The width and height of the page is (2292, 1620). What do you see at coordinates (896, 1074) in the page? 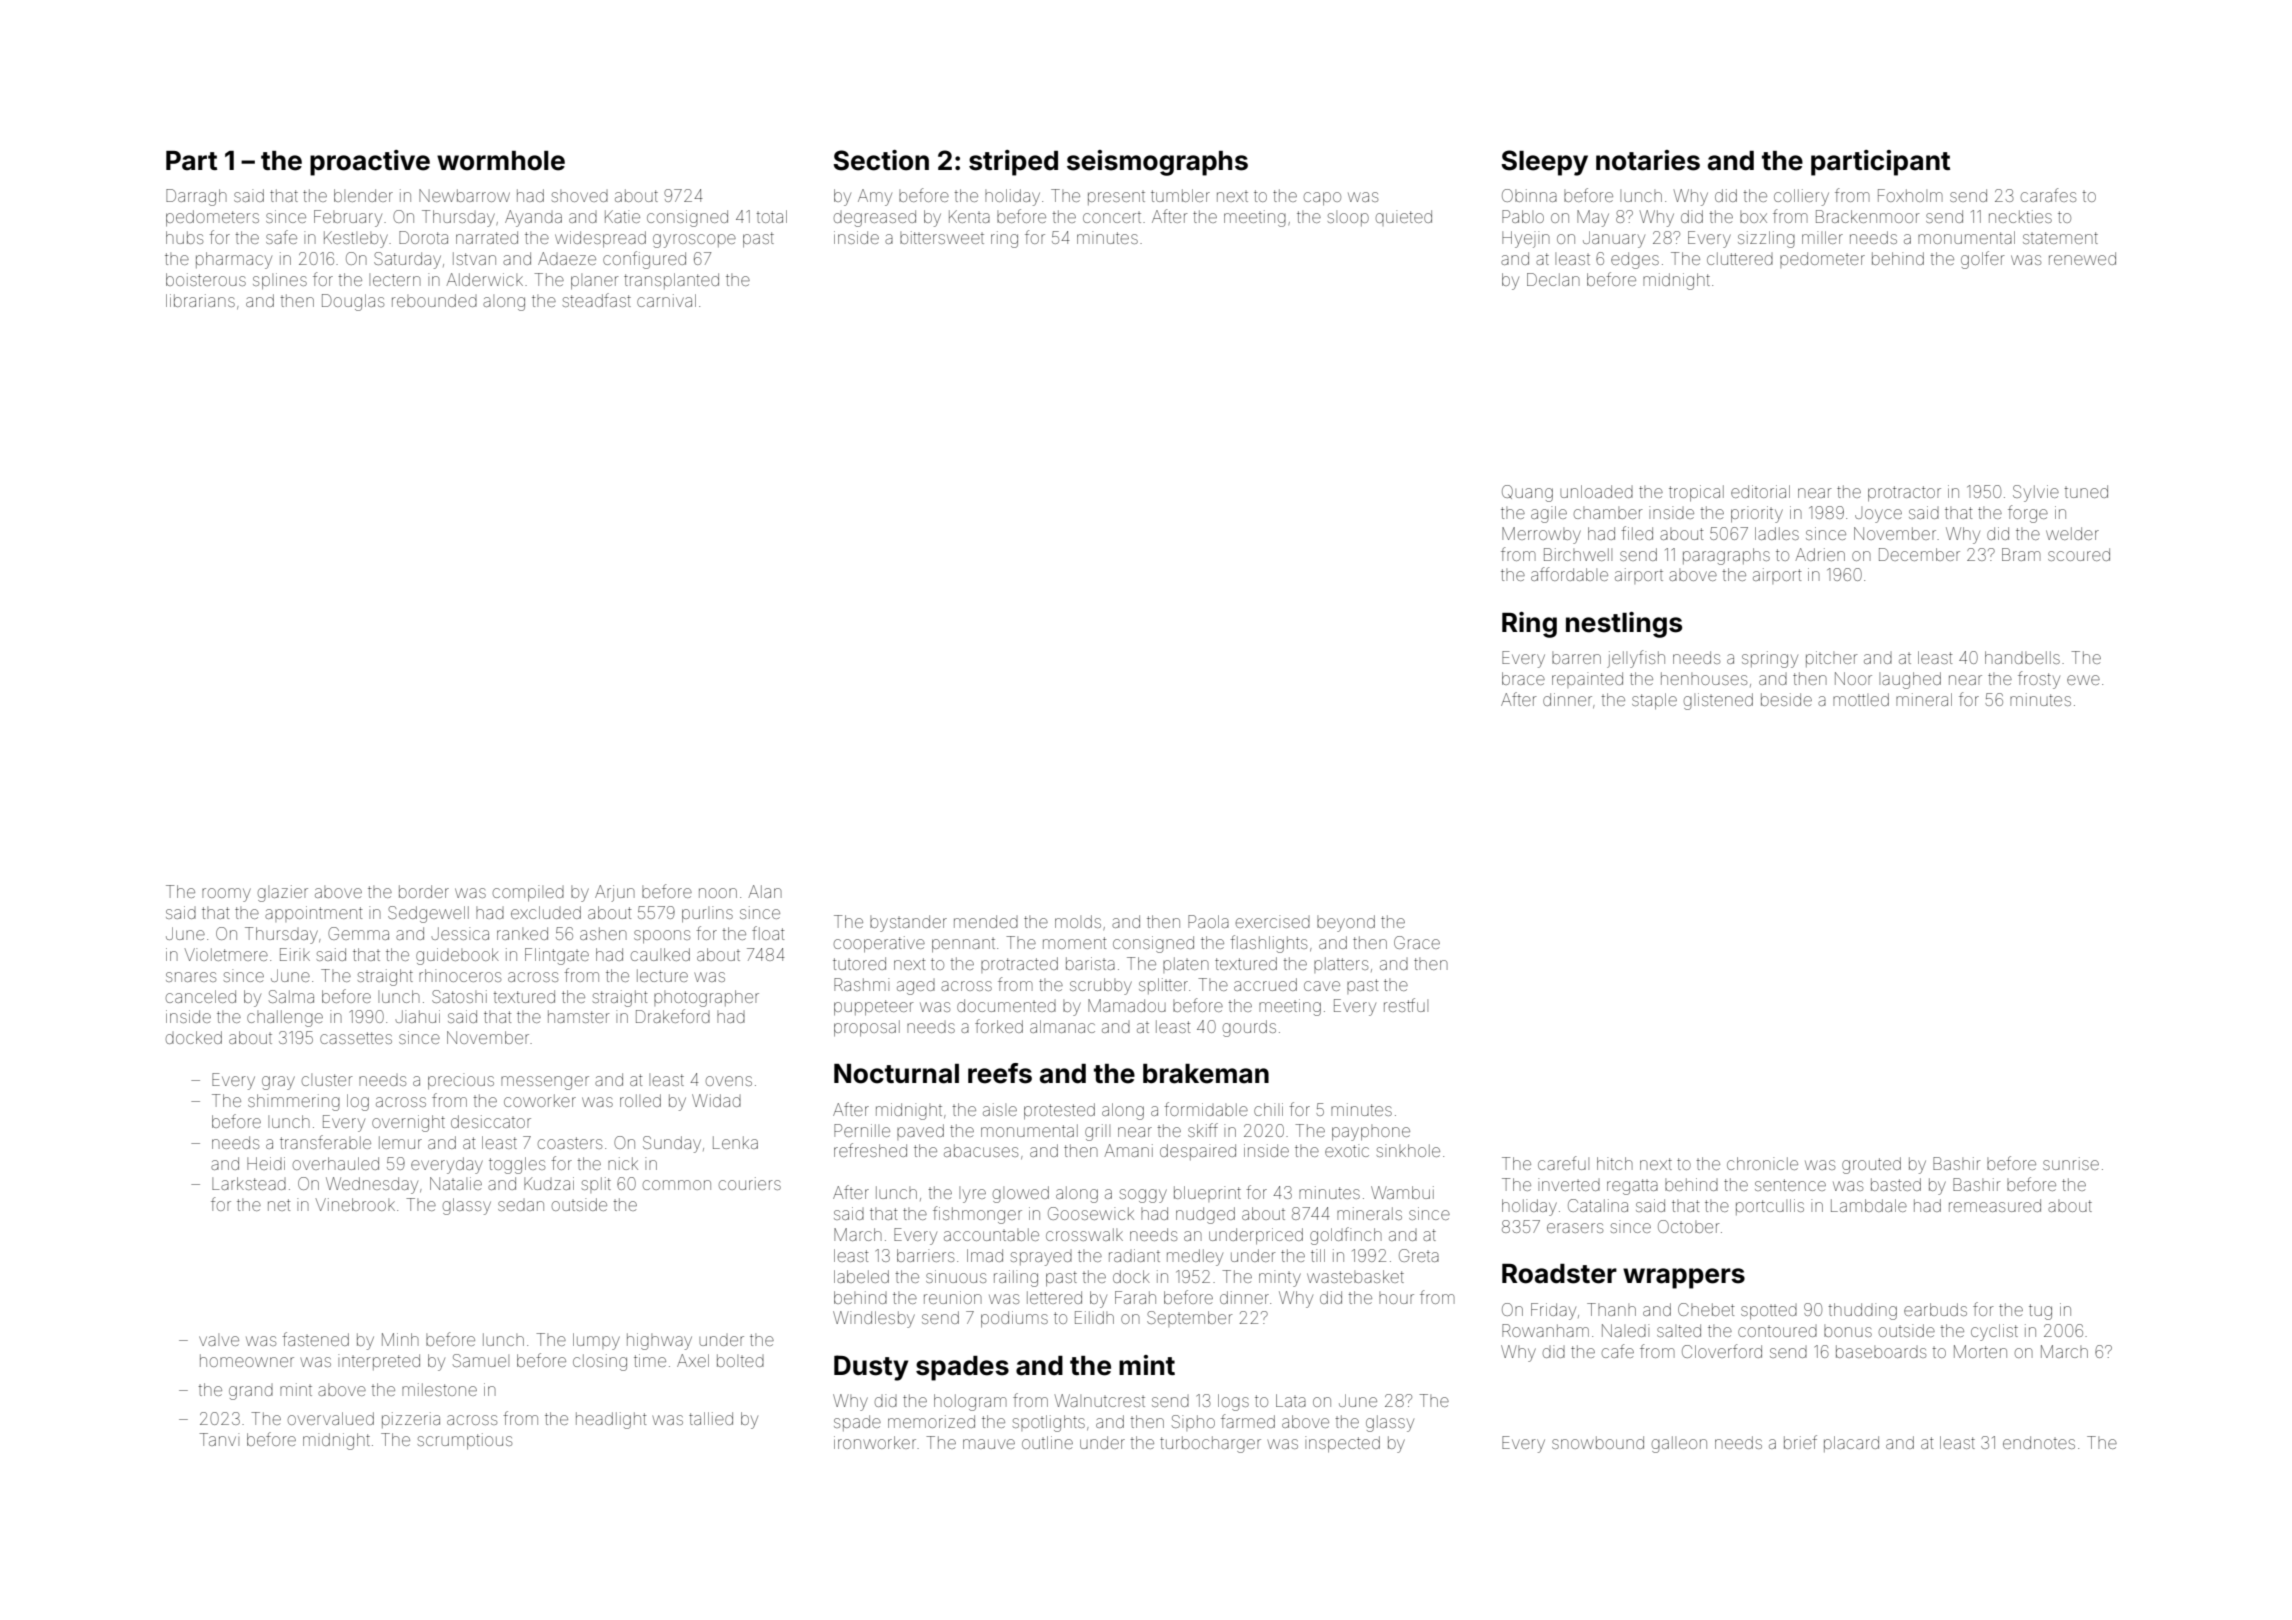
I see `Nocturnal` at bounding box center [896, 1074].
